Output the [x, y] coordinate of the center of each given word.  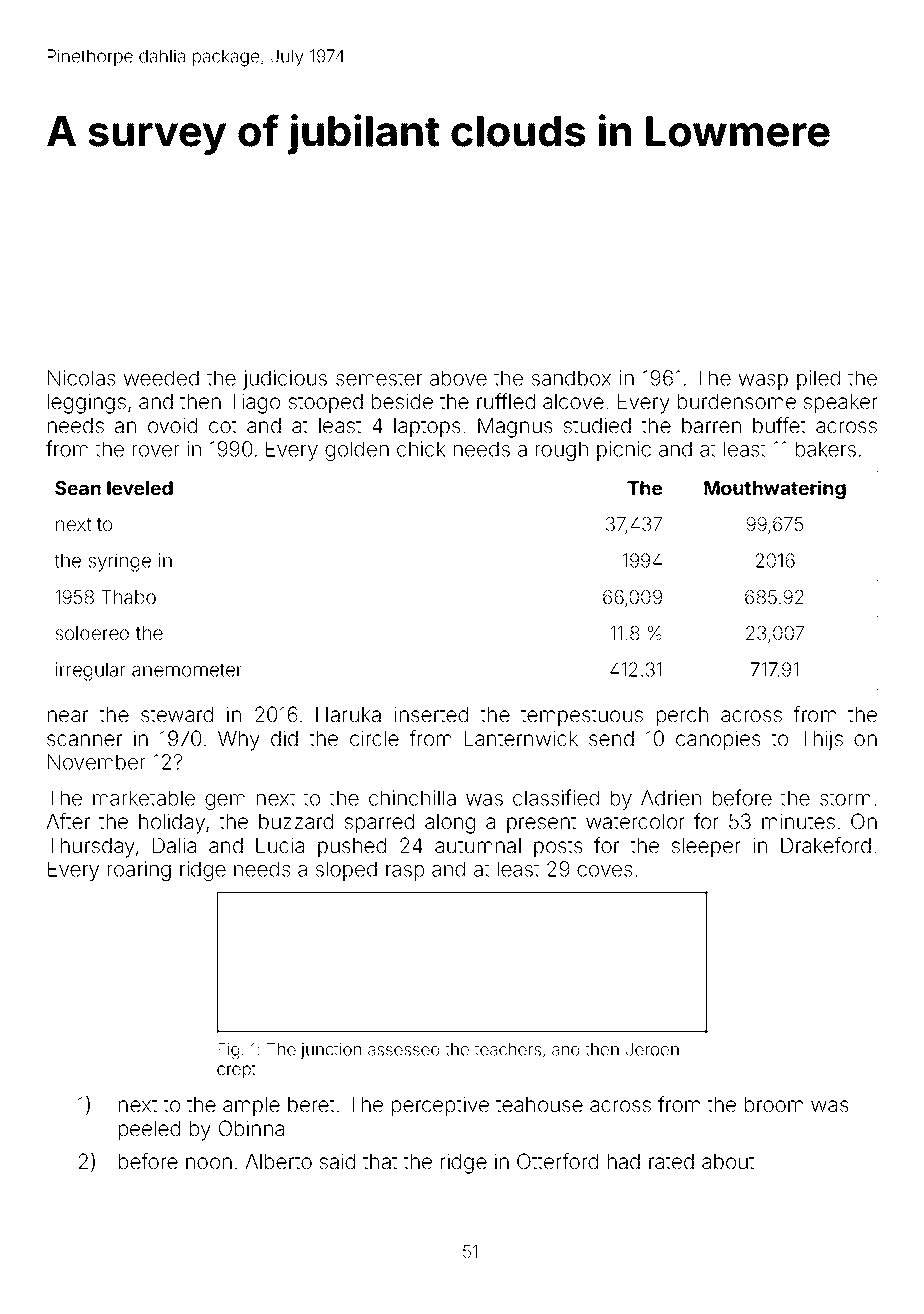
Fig [228, 1051]
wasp [763, 382]
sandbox [571, 378]
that [380, 1162]
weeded [161, 378]
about [728, 1162]
